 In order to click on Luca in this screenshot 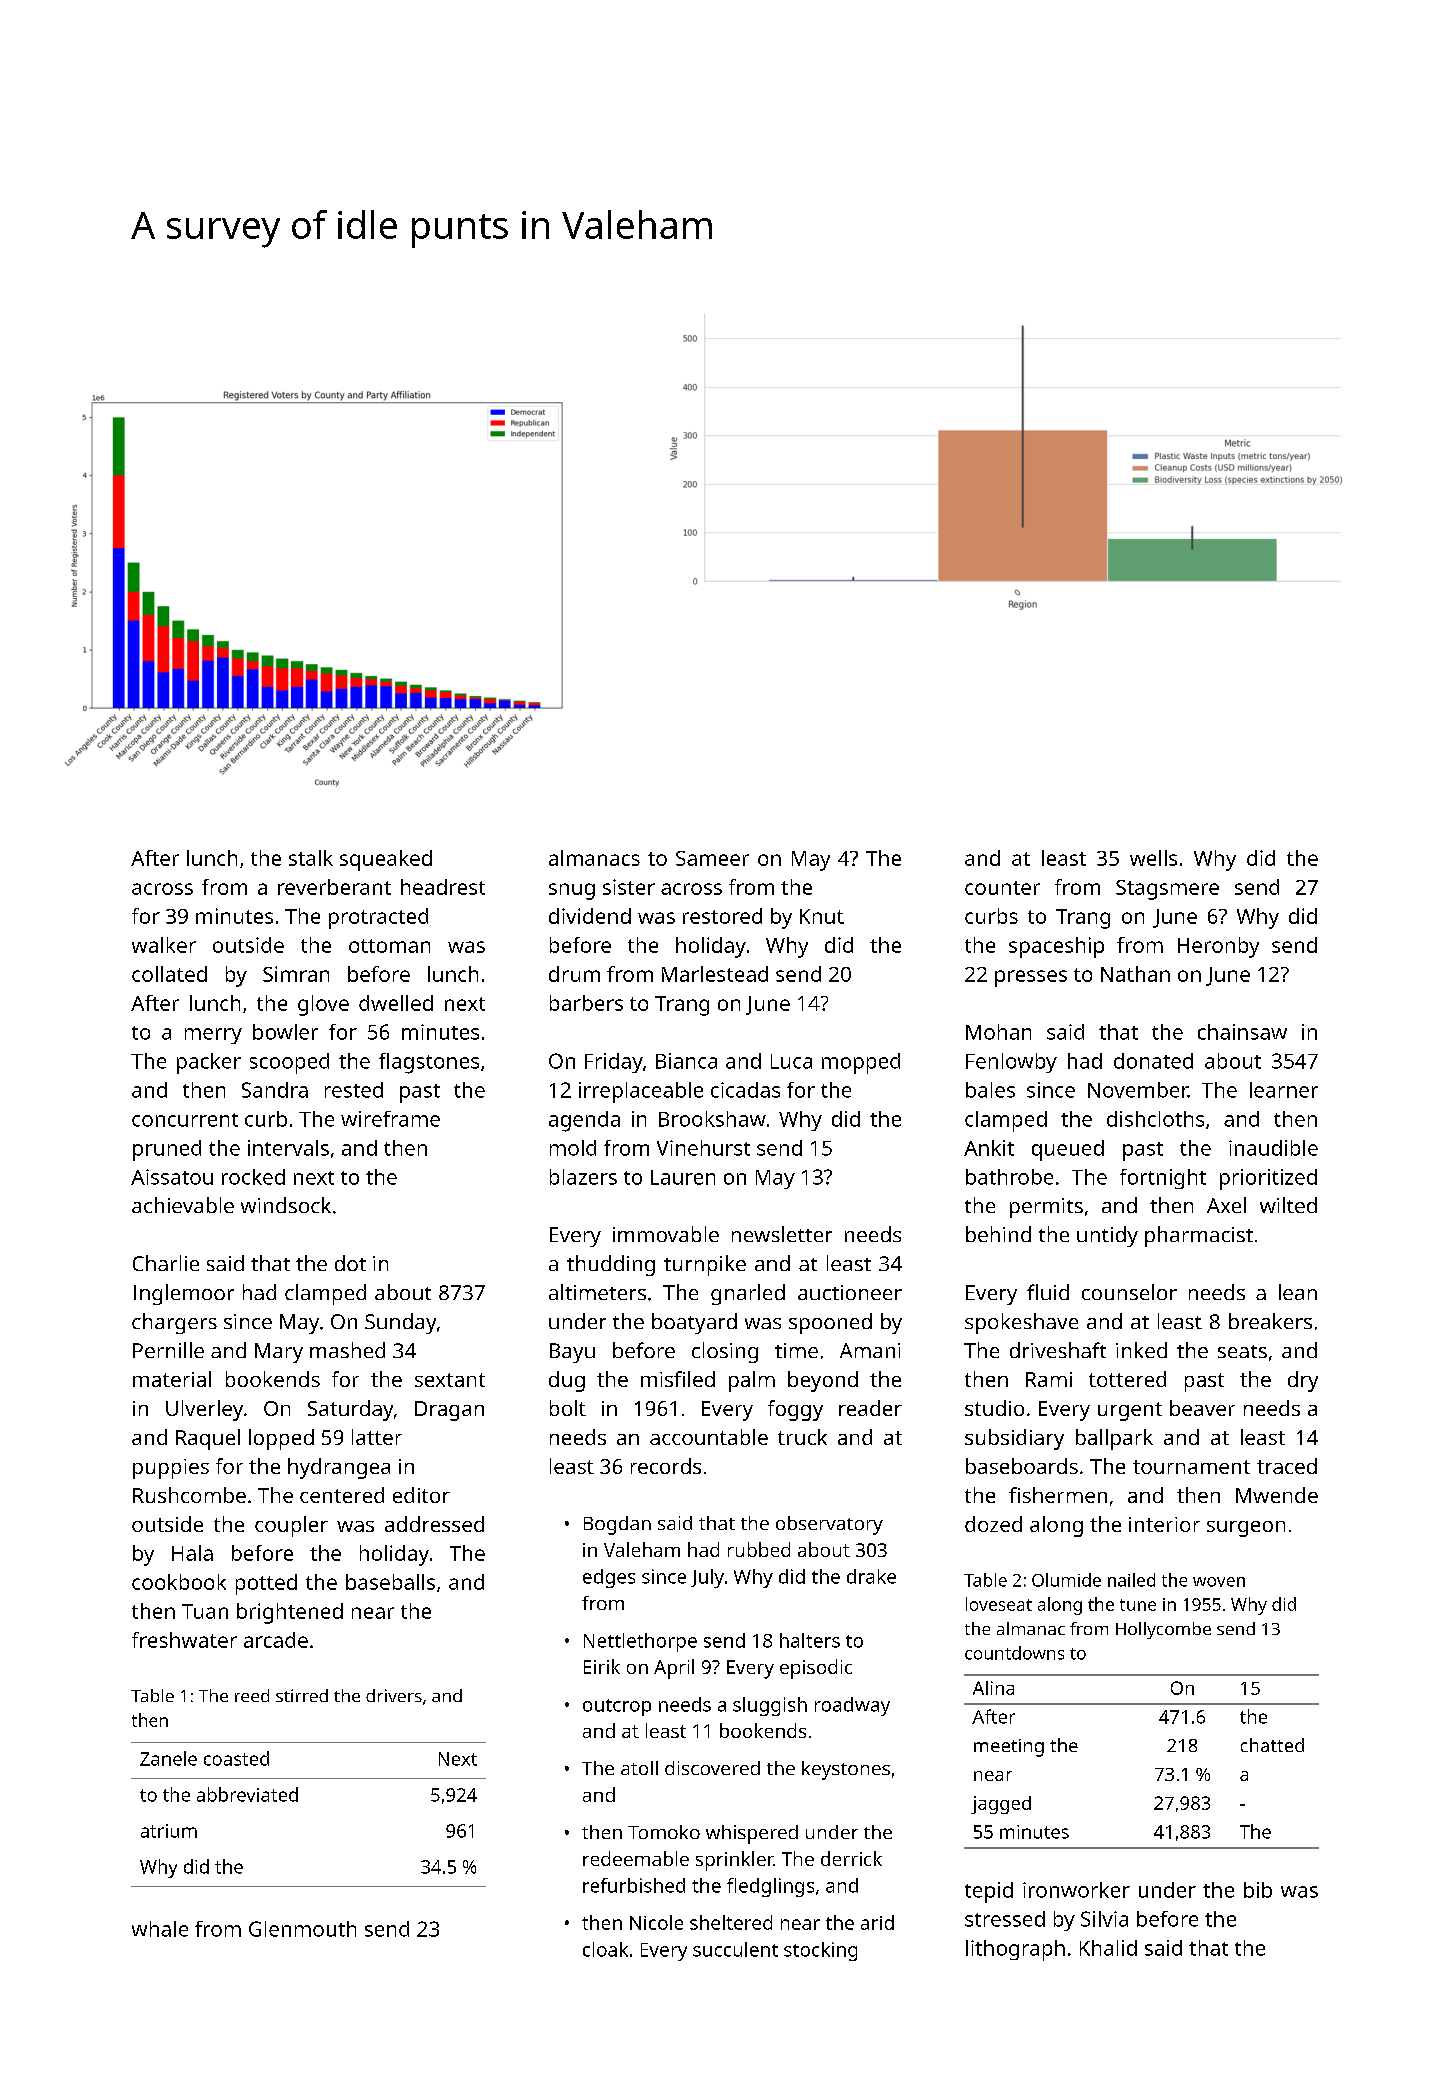, I will do `click(791, 1061)`.
